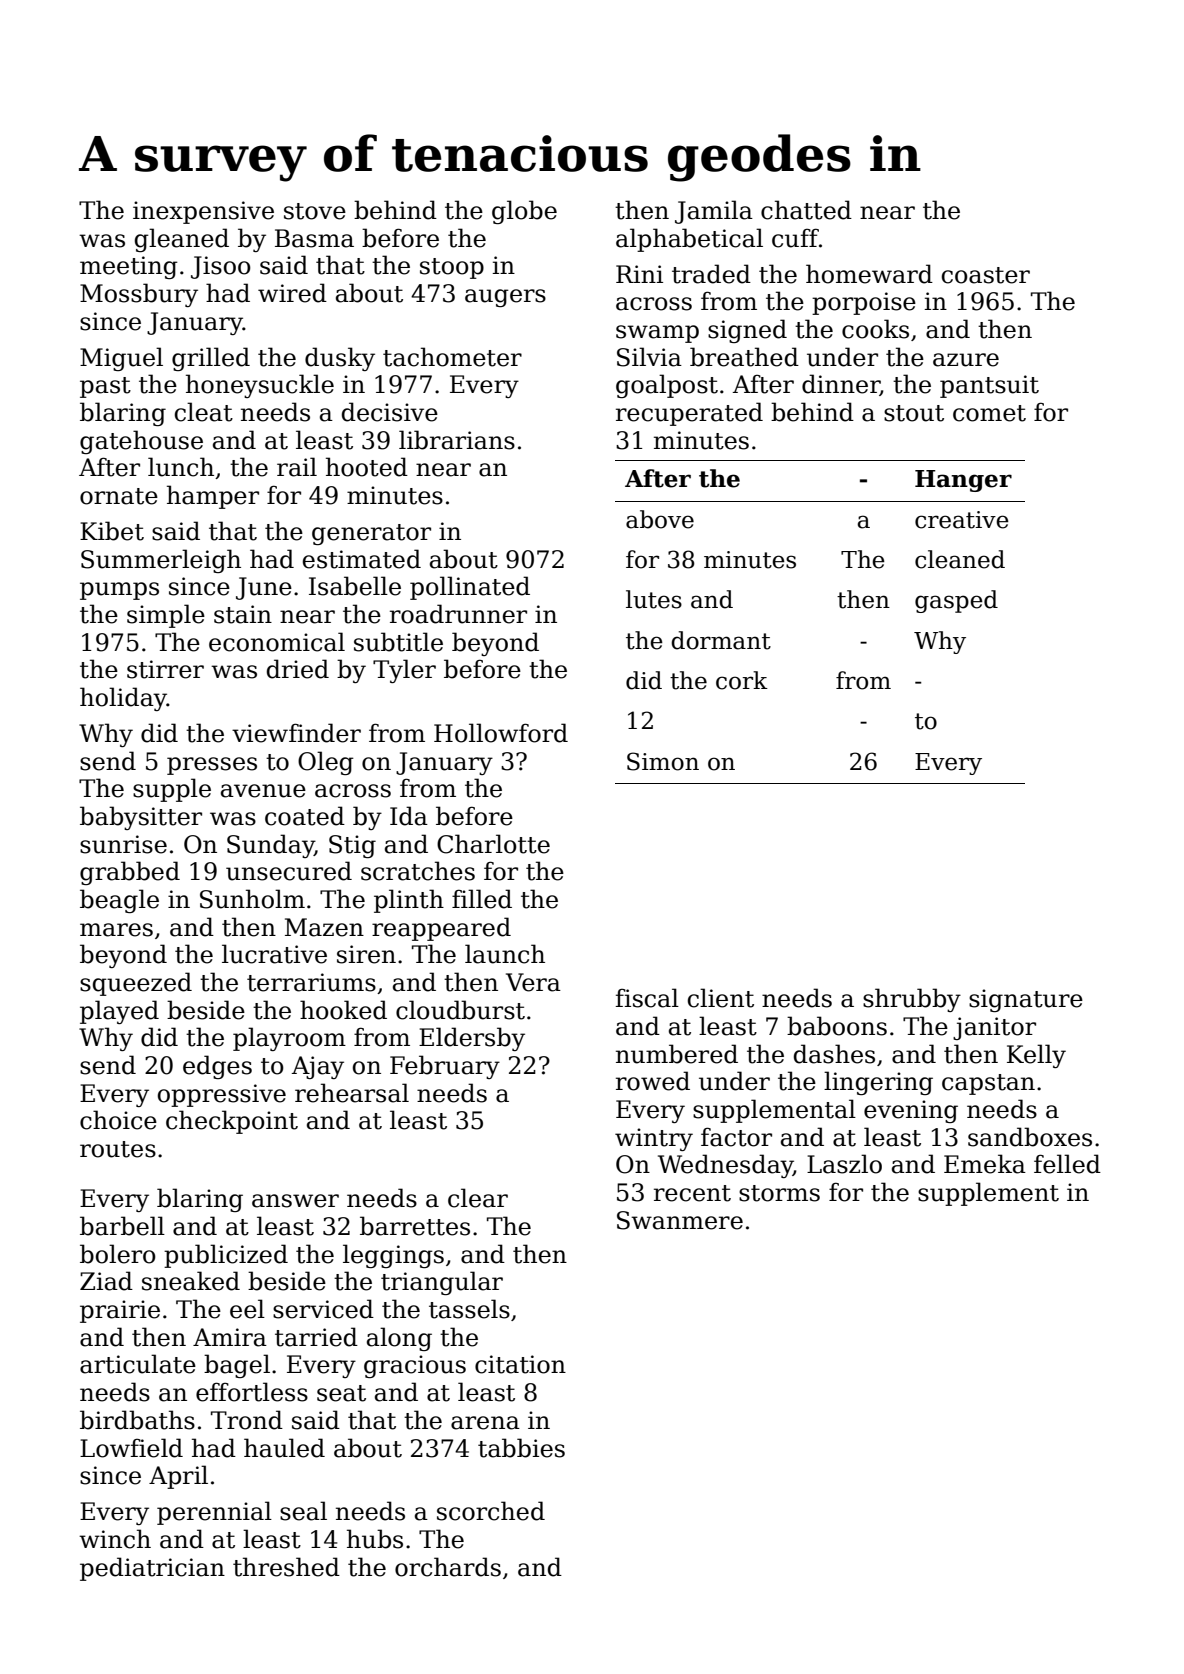  Describe the element at coordinates (524, 212) in the screenshot. I see `globe` at that location.
